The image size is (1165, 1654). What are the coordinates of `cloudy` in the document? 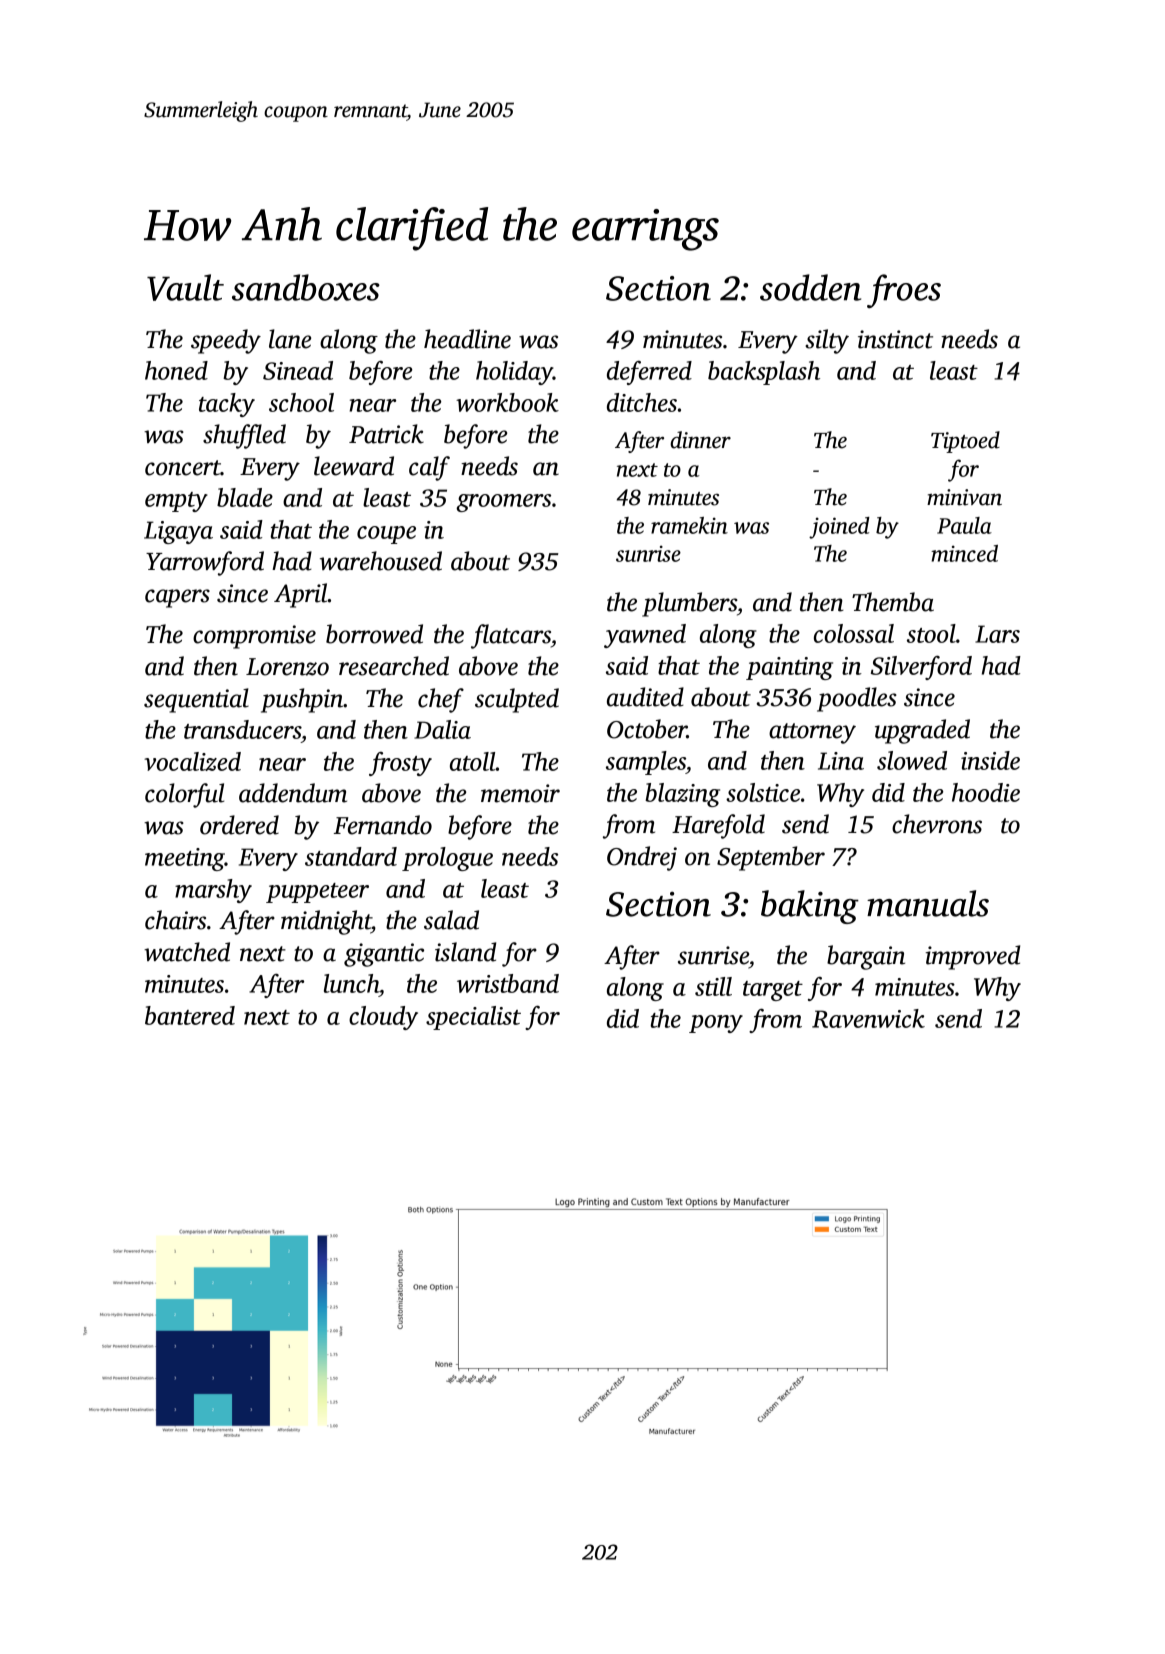 It's located at (383, 1018).
